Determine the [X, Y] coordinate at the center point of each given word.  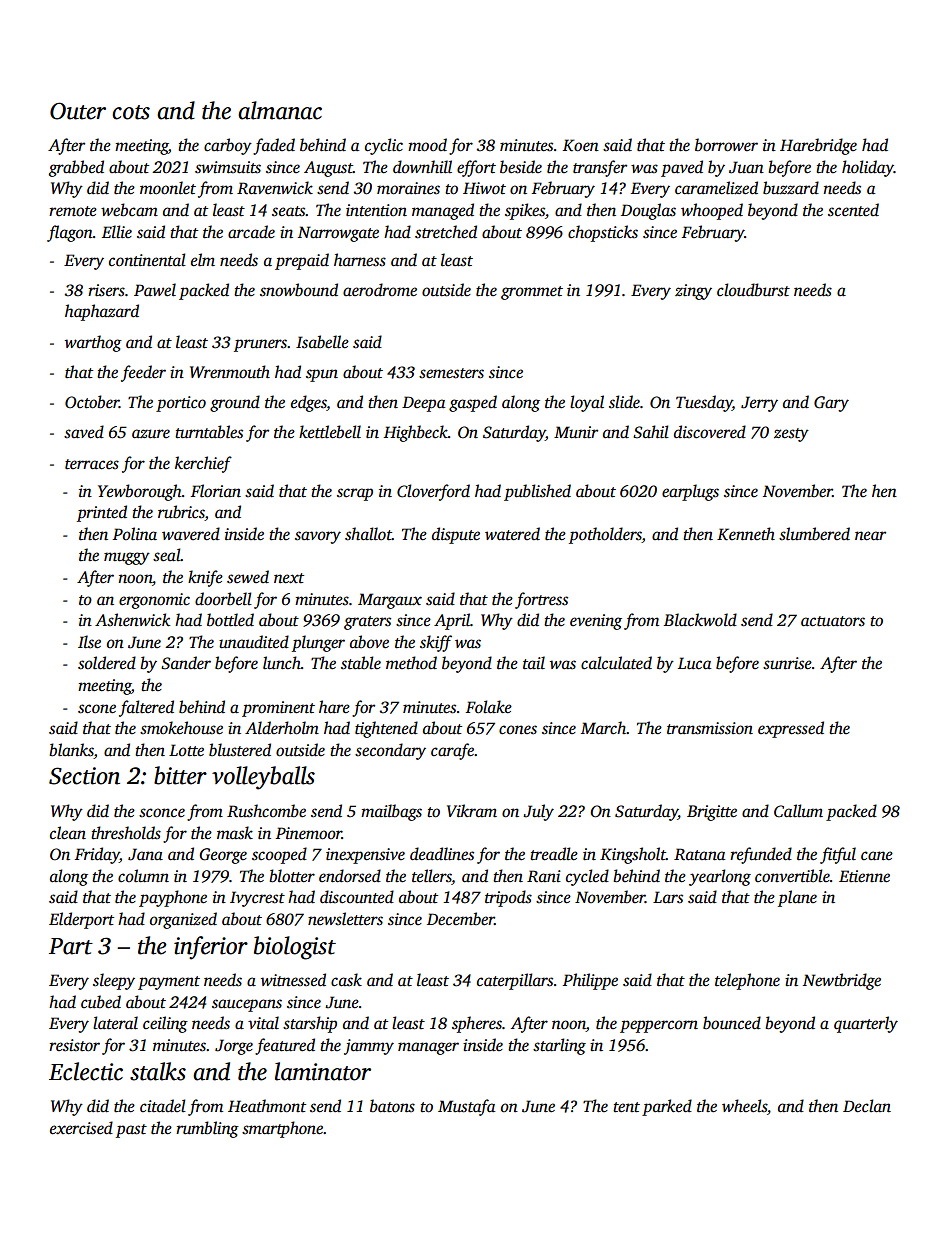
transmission [710, 728]
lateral [115, 1023]
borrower [726, 145]
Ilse [89, 642]
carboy [228, 146]
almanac [280, 110]
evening [596, 622]
